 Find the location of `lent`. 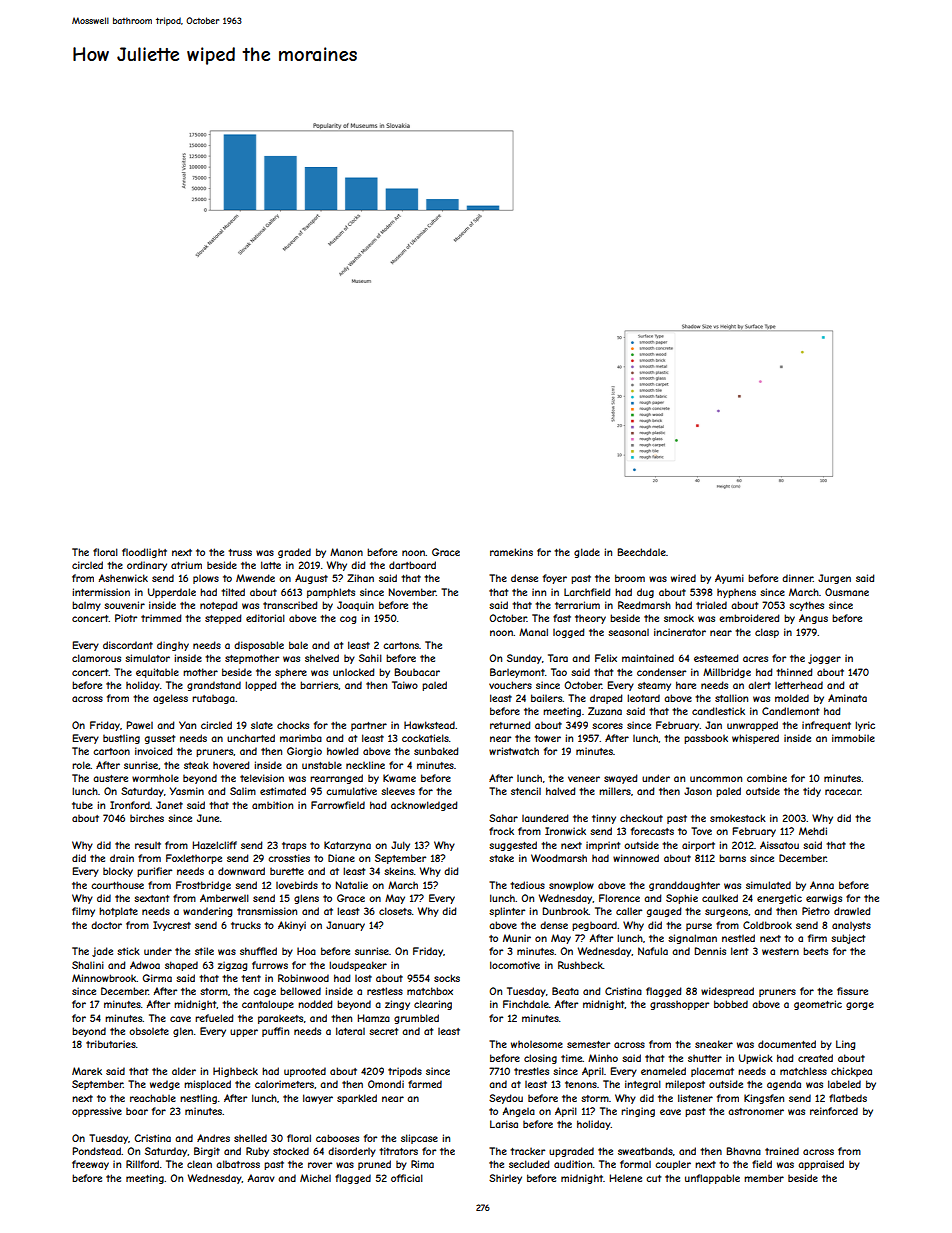

lent is located at coordinates (739, 951).
